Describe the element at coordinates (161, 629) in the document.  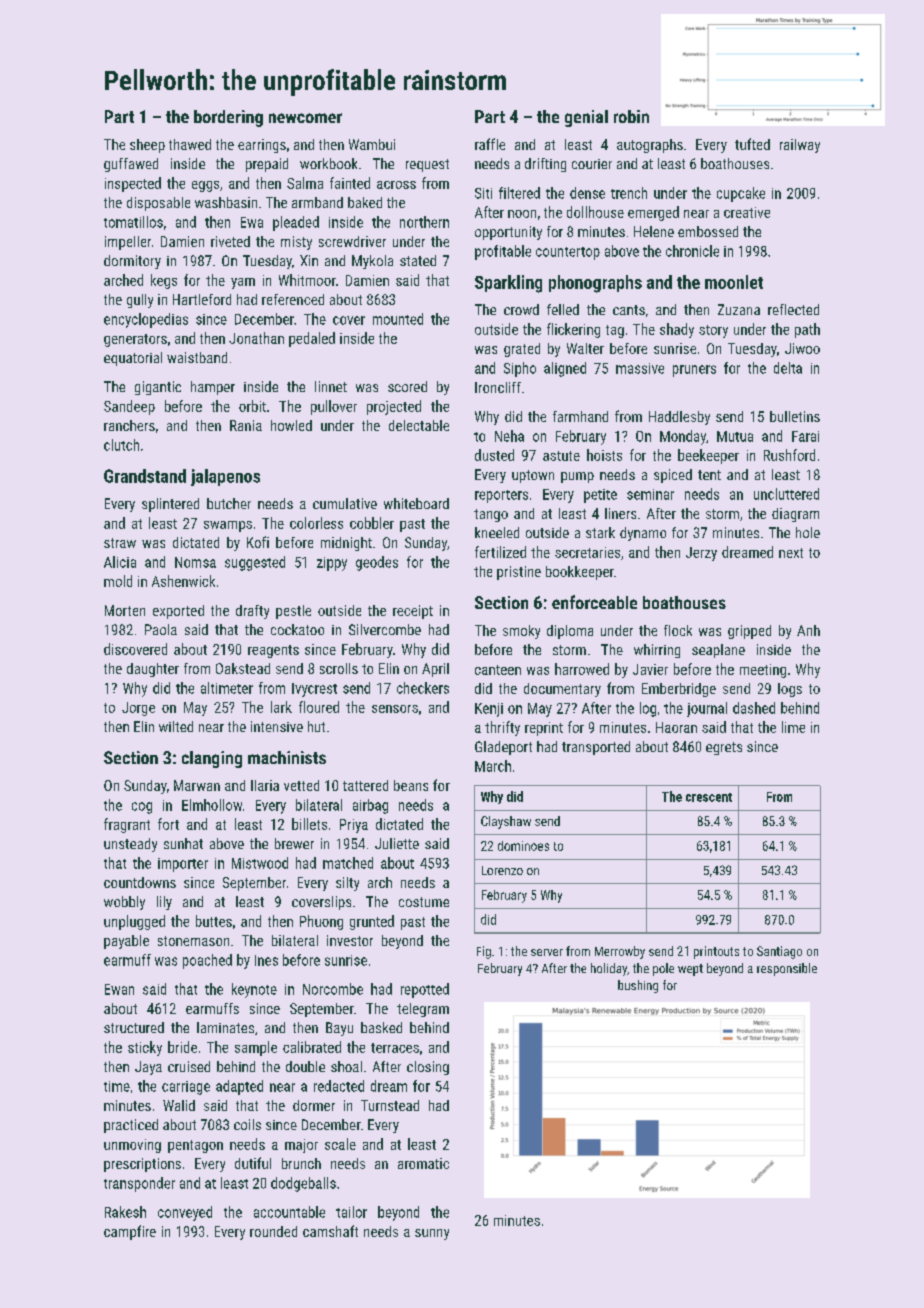
I see `Paola` at that location.
